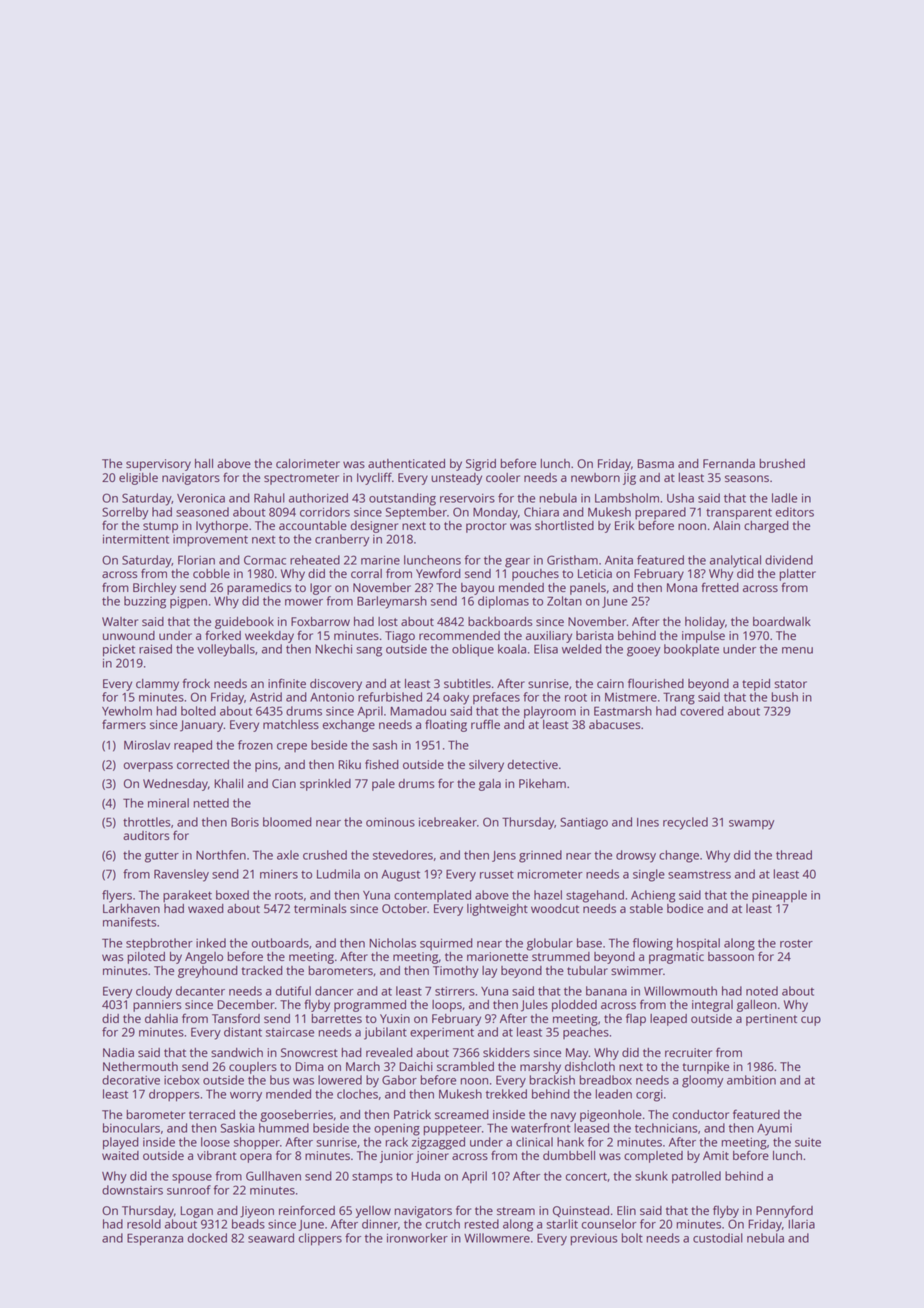 The width and height of the screenshot is (924, 1308). I want to click on Ivythorpe, so click(222, 527).
